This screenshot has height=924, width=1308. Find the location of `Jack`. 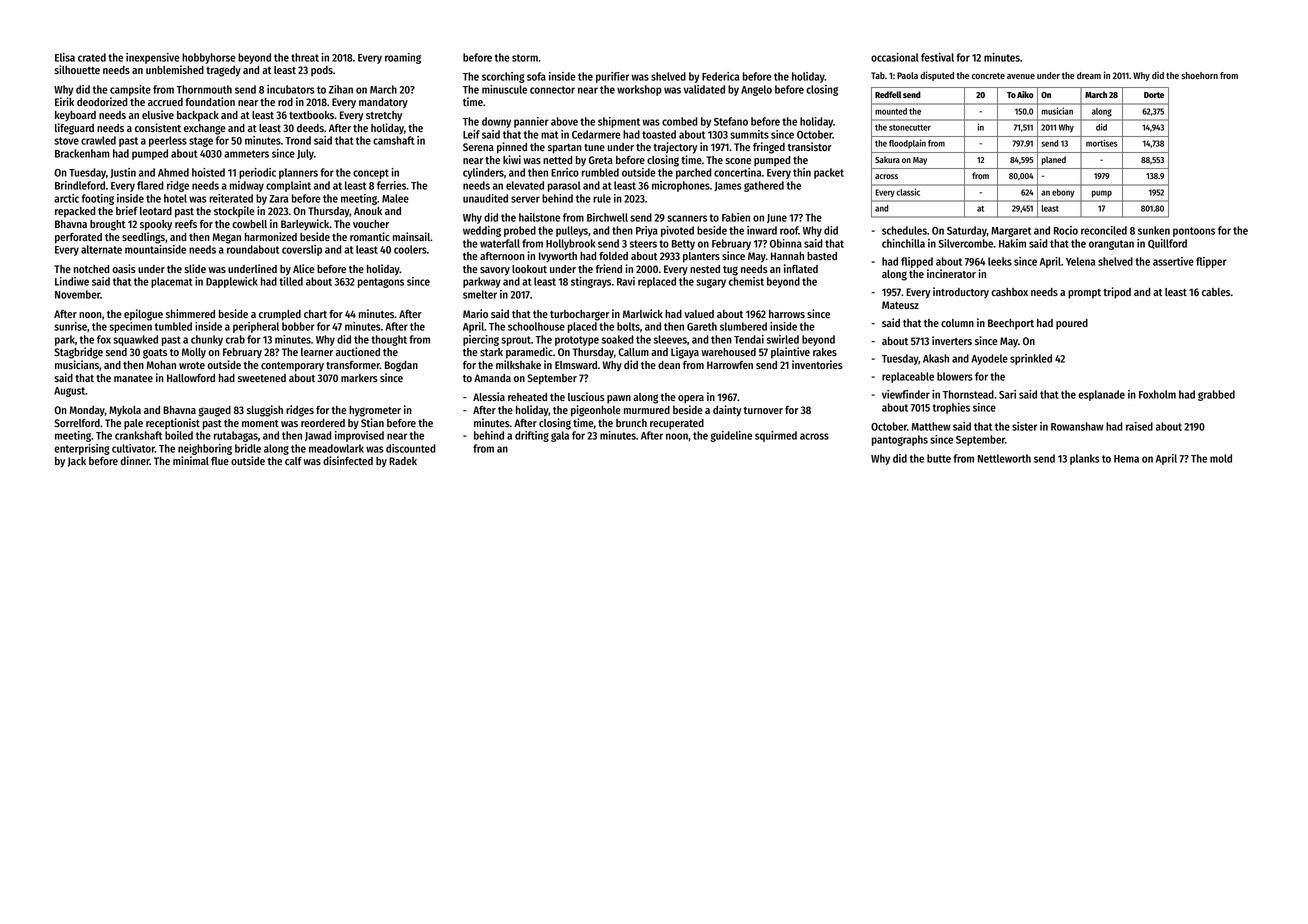

Jack is located at coordinates (77, 462).
